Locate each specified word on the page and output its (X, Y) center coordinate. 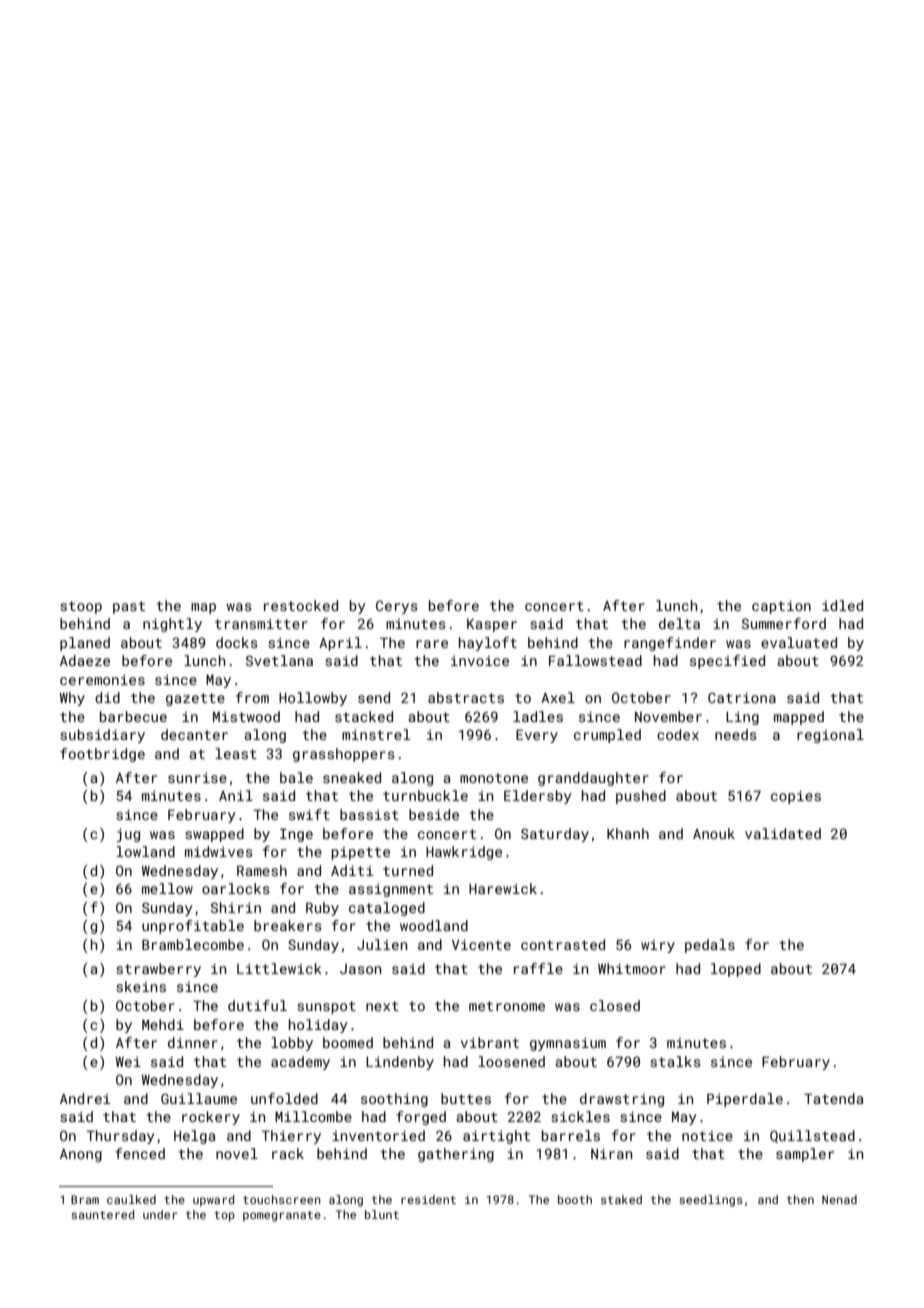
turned (408, 870)
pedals (710, 946)
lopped (736, 970)
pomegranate (282, 1216)
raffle (538, 968)
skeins (141, 986)
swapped (214, 835)
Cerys (397, 607)
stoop (81, 607)
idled (842, 605)
